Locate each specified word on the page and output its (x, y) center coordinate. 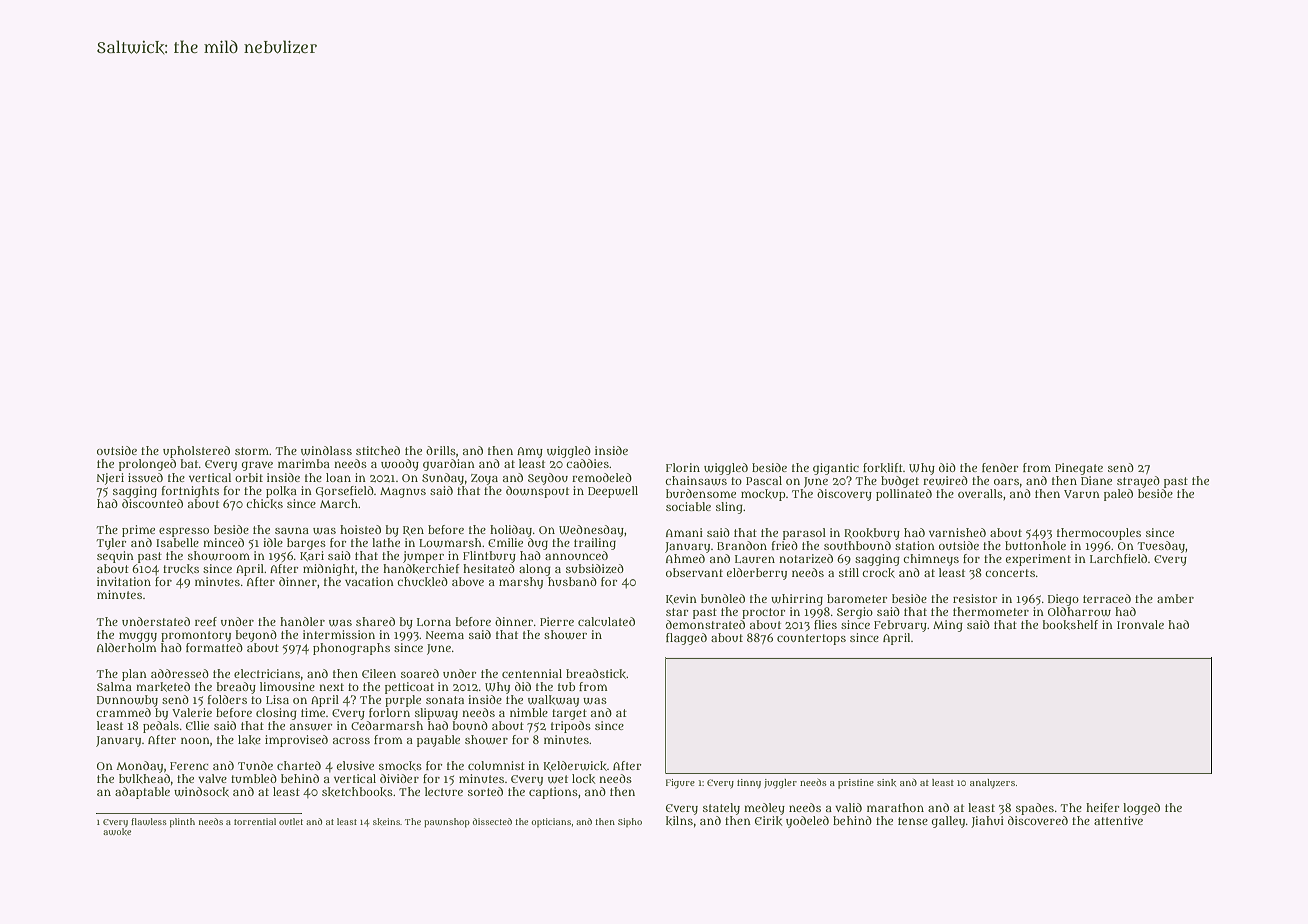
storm (252, 451)
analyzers (992, 784)
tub (566, 686)
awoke (117, 832)
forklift (883, 468)
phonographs (351, 649)
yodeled (807, 822)
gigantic (836, 469)
